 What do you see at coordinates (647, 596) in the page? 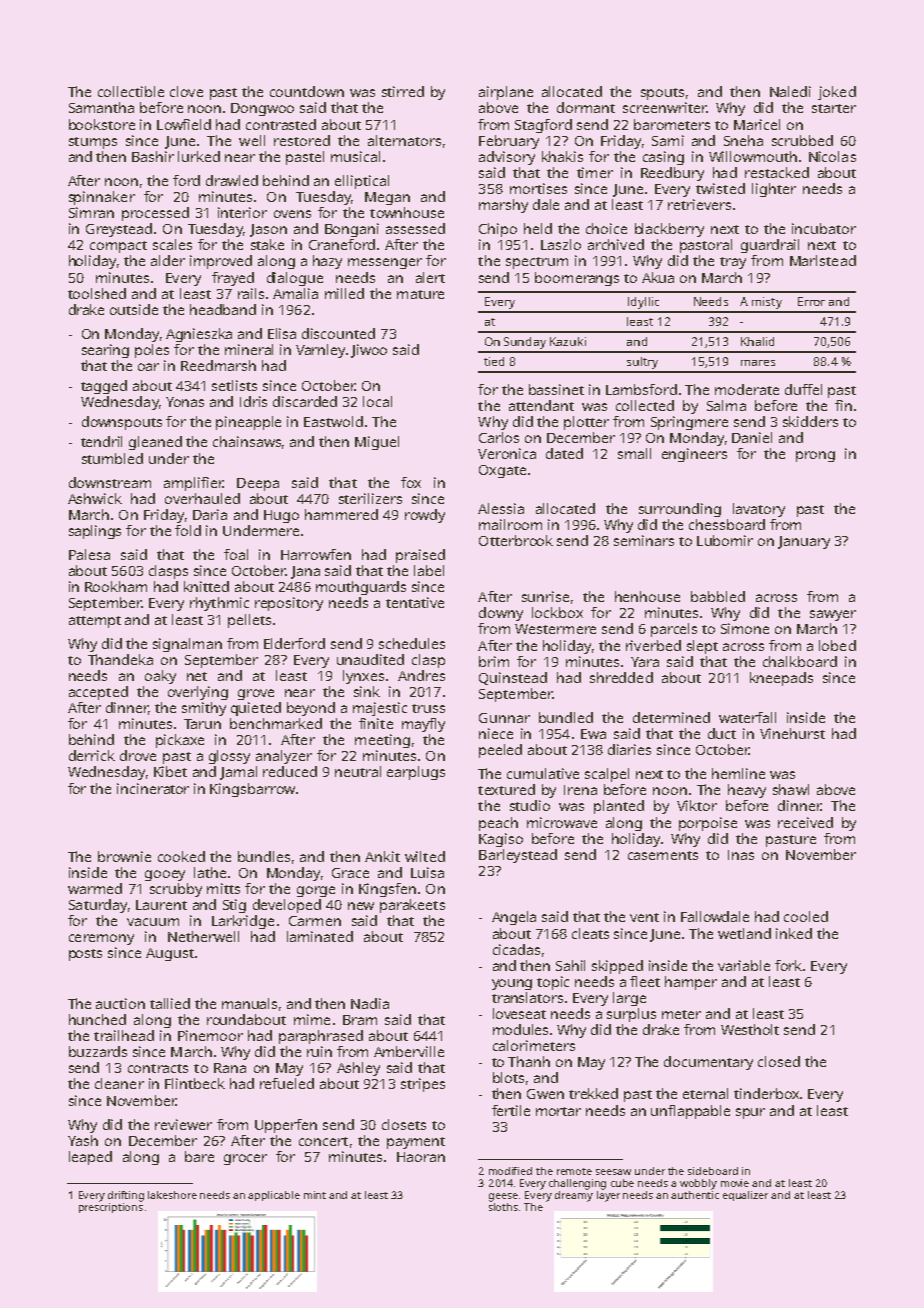
I see `henhouse` at bounding box center [647, 596].
